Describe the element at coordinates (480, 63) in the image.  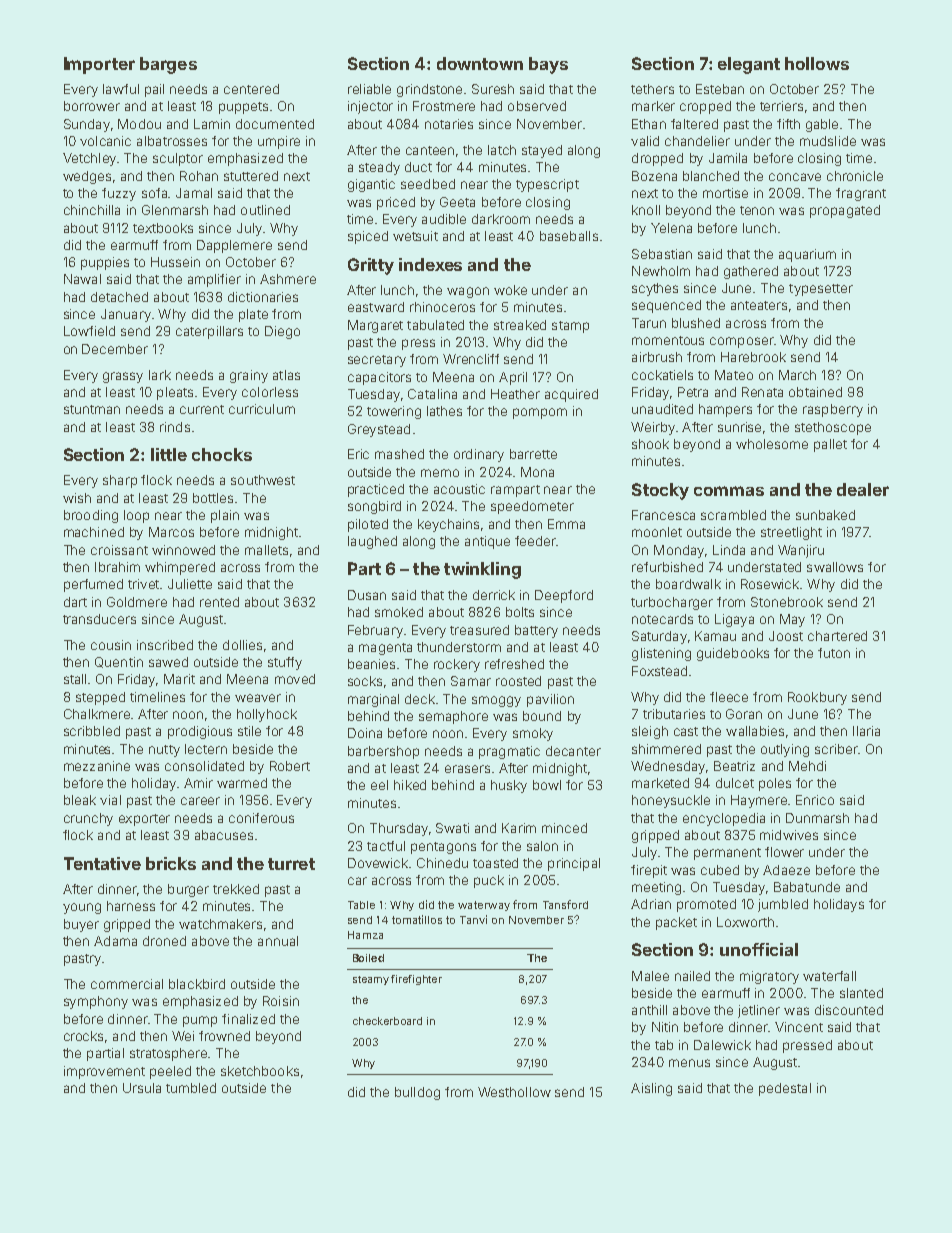
I see `downtown` at that location.
